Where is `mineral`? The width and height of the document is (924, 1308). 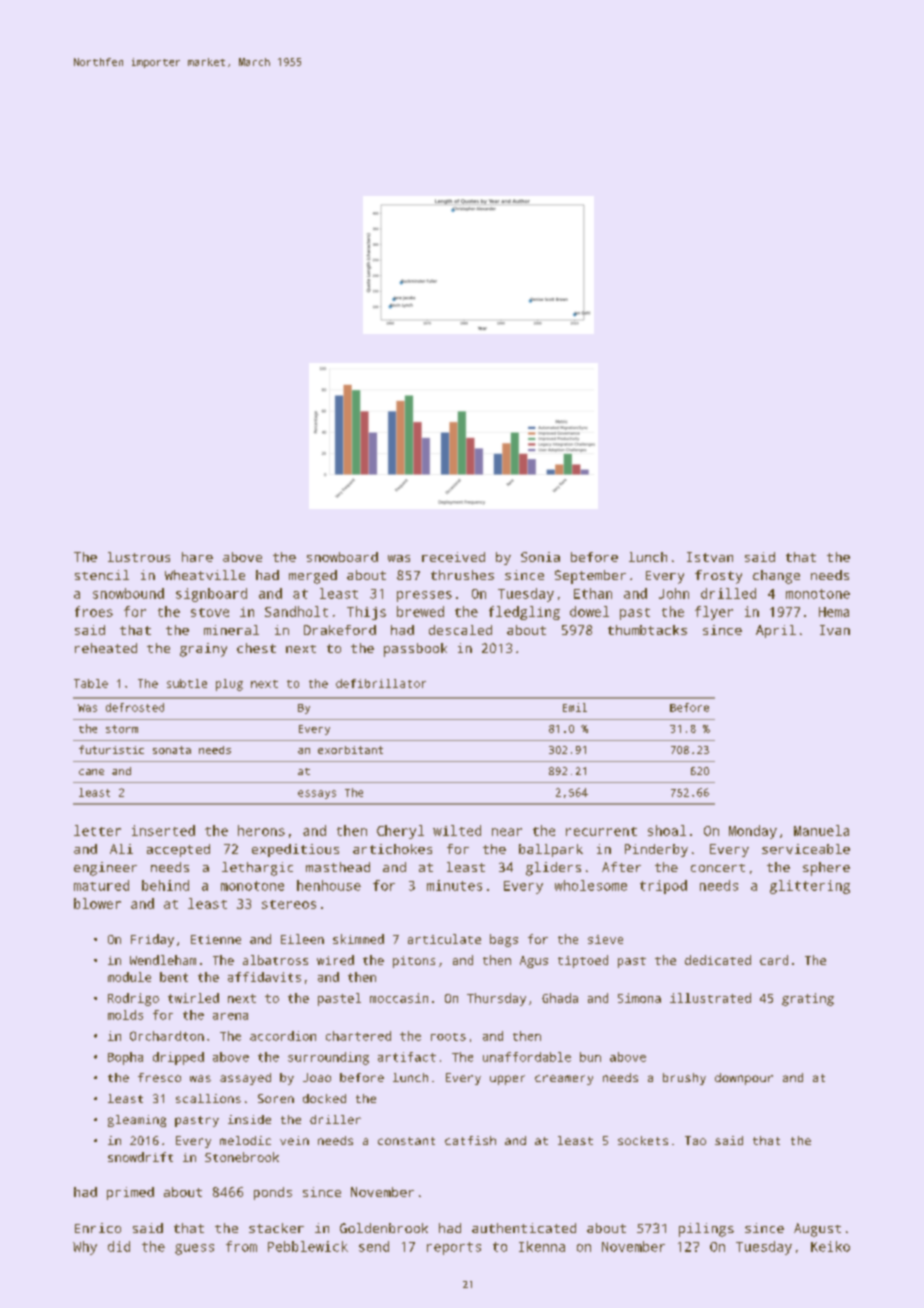
mineral is located at coordinates (231, 630).
